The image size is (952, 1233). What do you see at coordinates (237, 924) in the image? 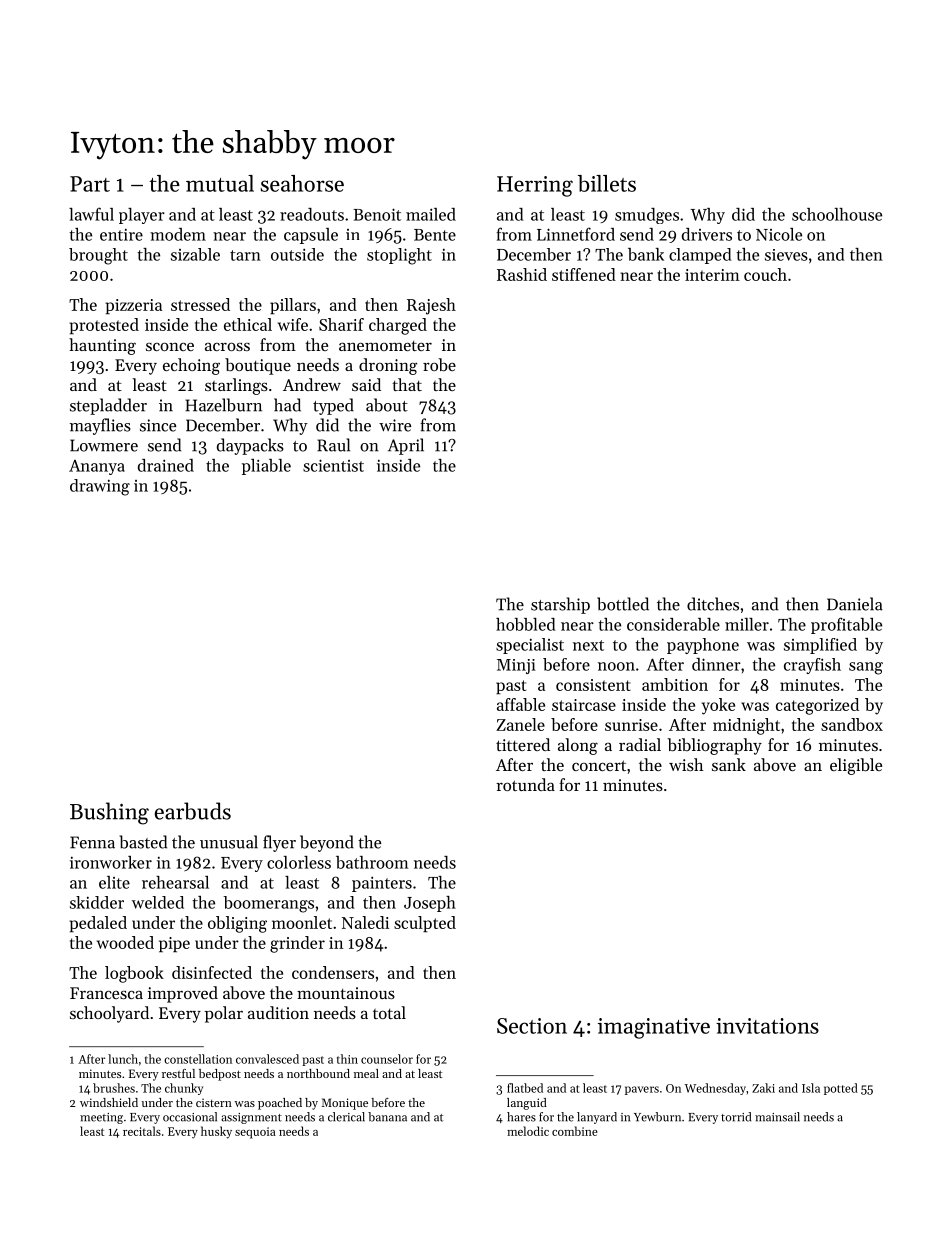
I see `obliging` at bounding box center [237, 924].
